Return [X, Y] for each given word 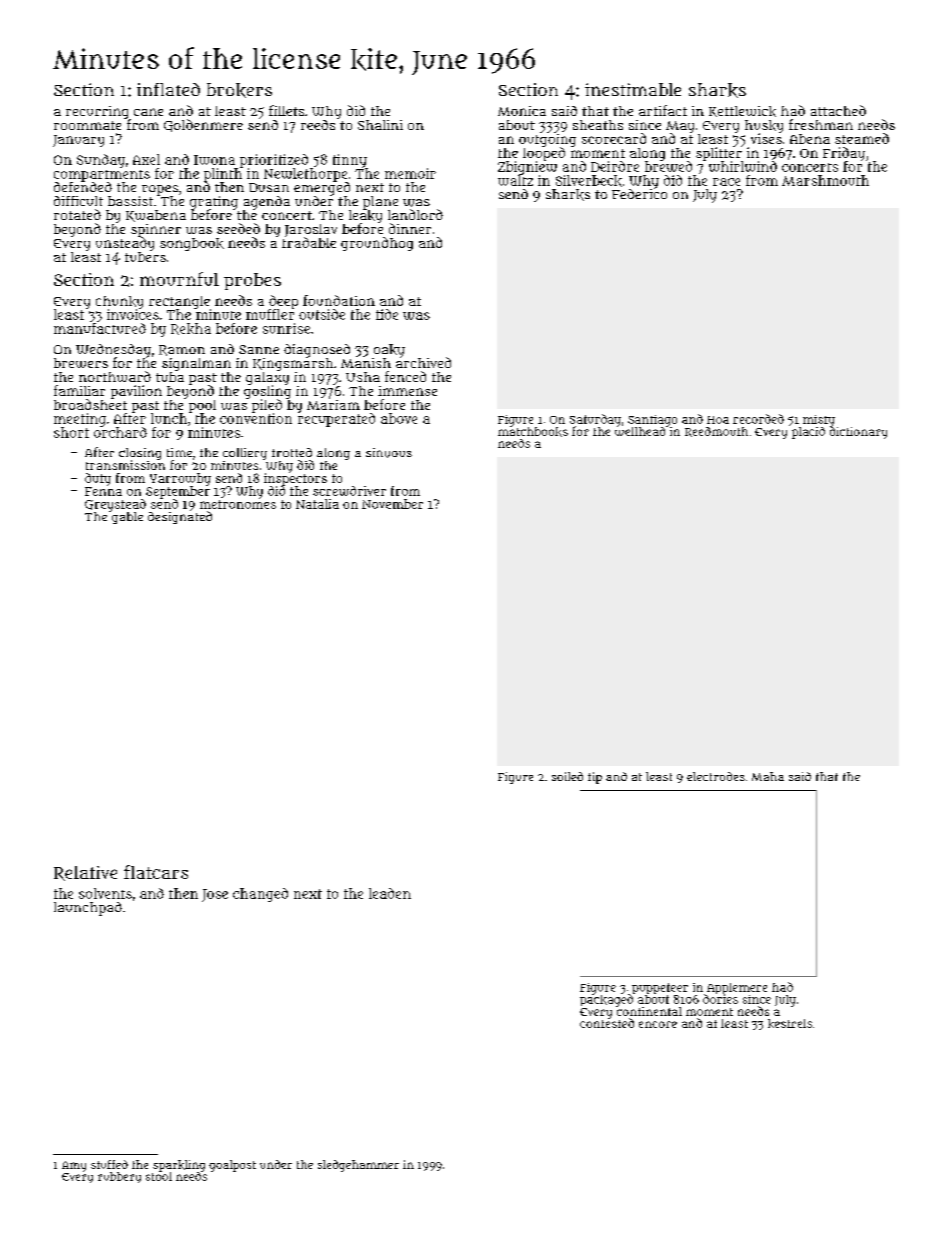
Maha [768, 776]
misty [819, 420]
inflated [168, 89]
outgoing [547, 140]
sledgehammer [358, 1166]
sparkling [179, 1166]
